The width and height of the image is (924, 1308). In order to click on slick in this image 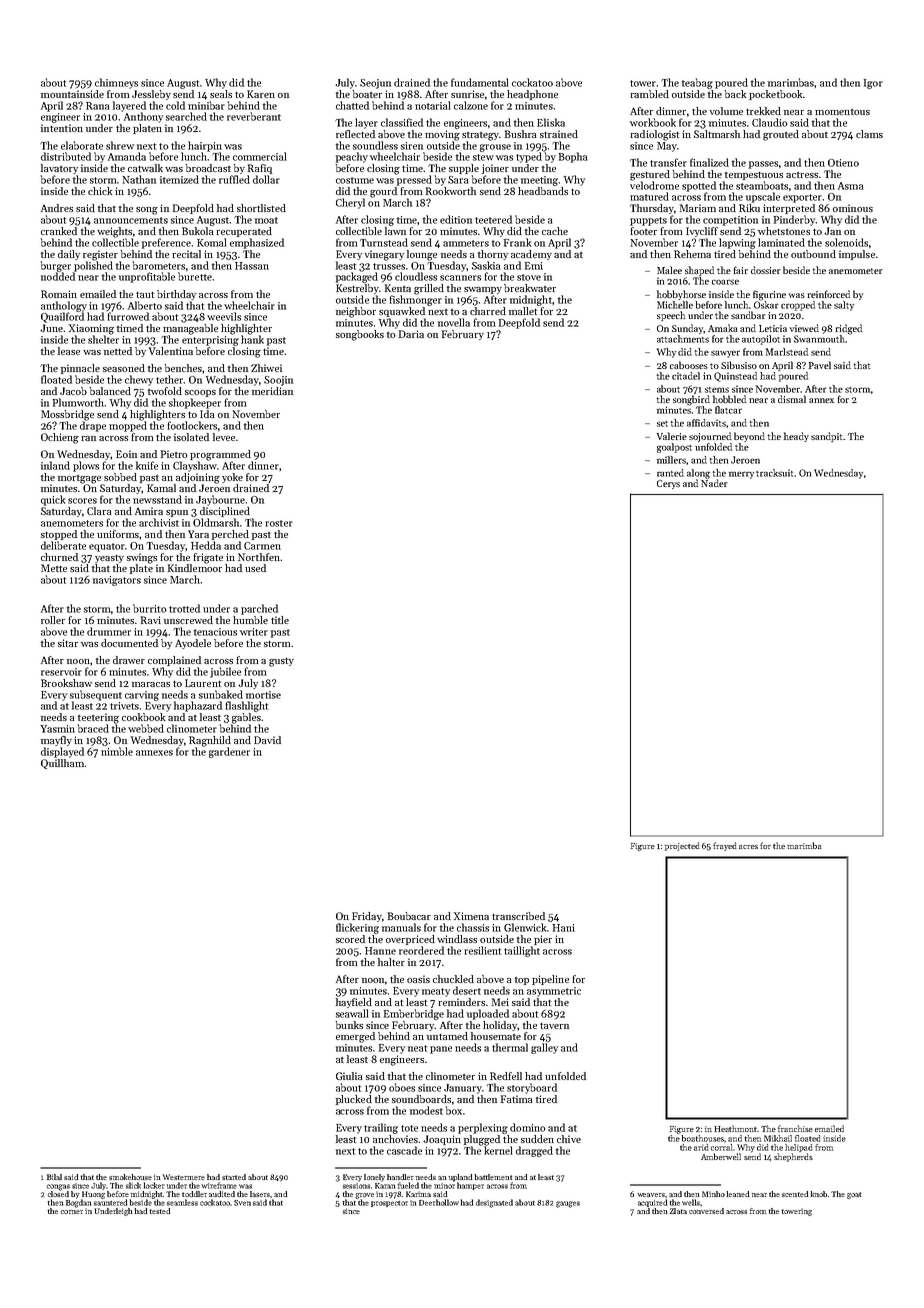, I will do `click(133, 1185)`.
